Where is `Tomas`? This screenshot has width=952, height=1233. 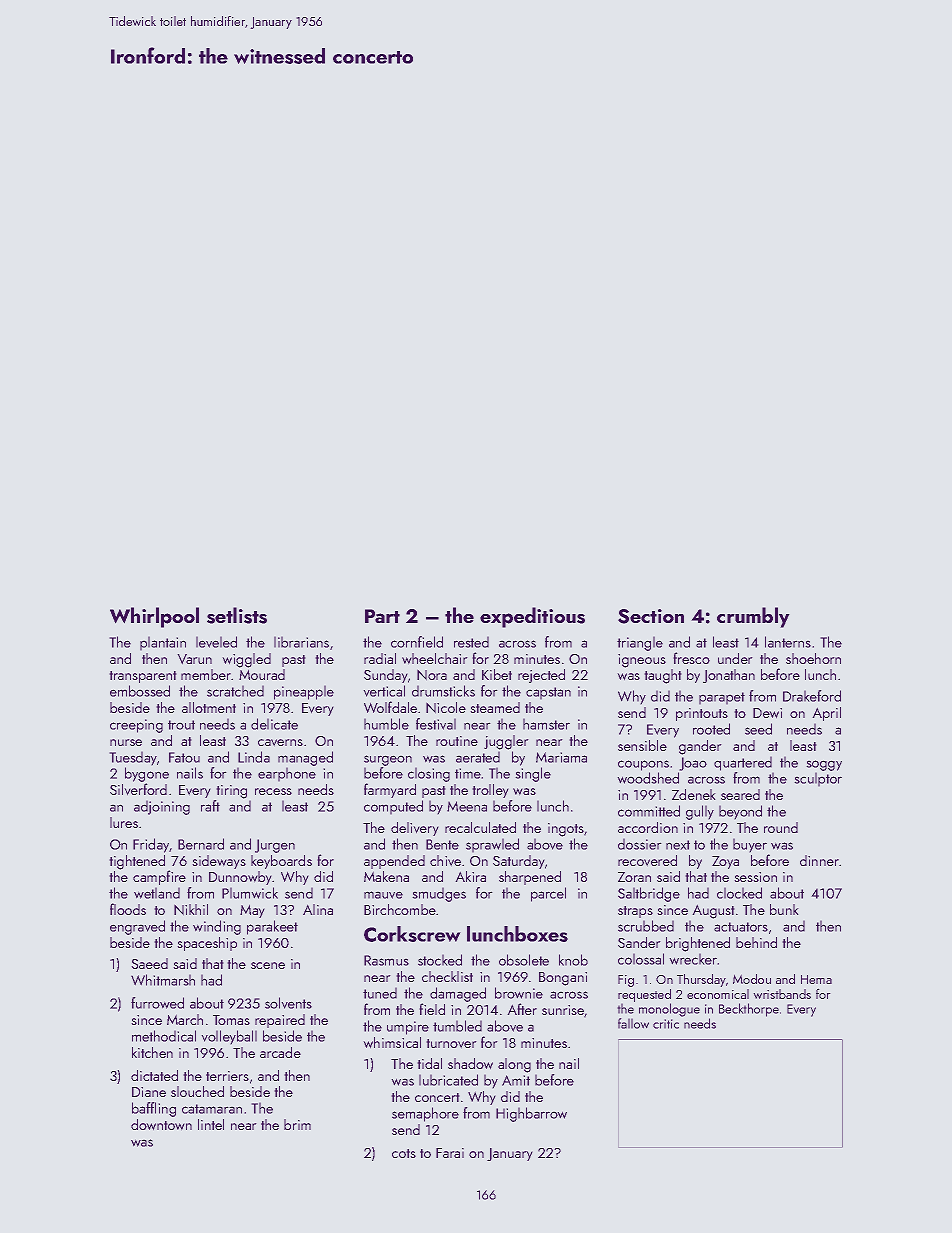 Tomas is located at coordinates (231, 1020).
